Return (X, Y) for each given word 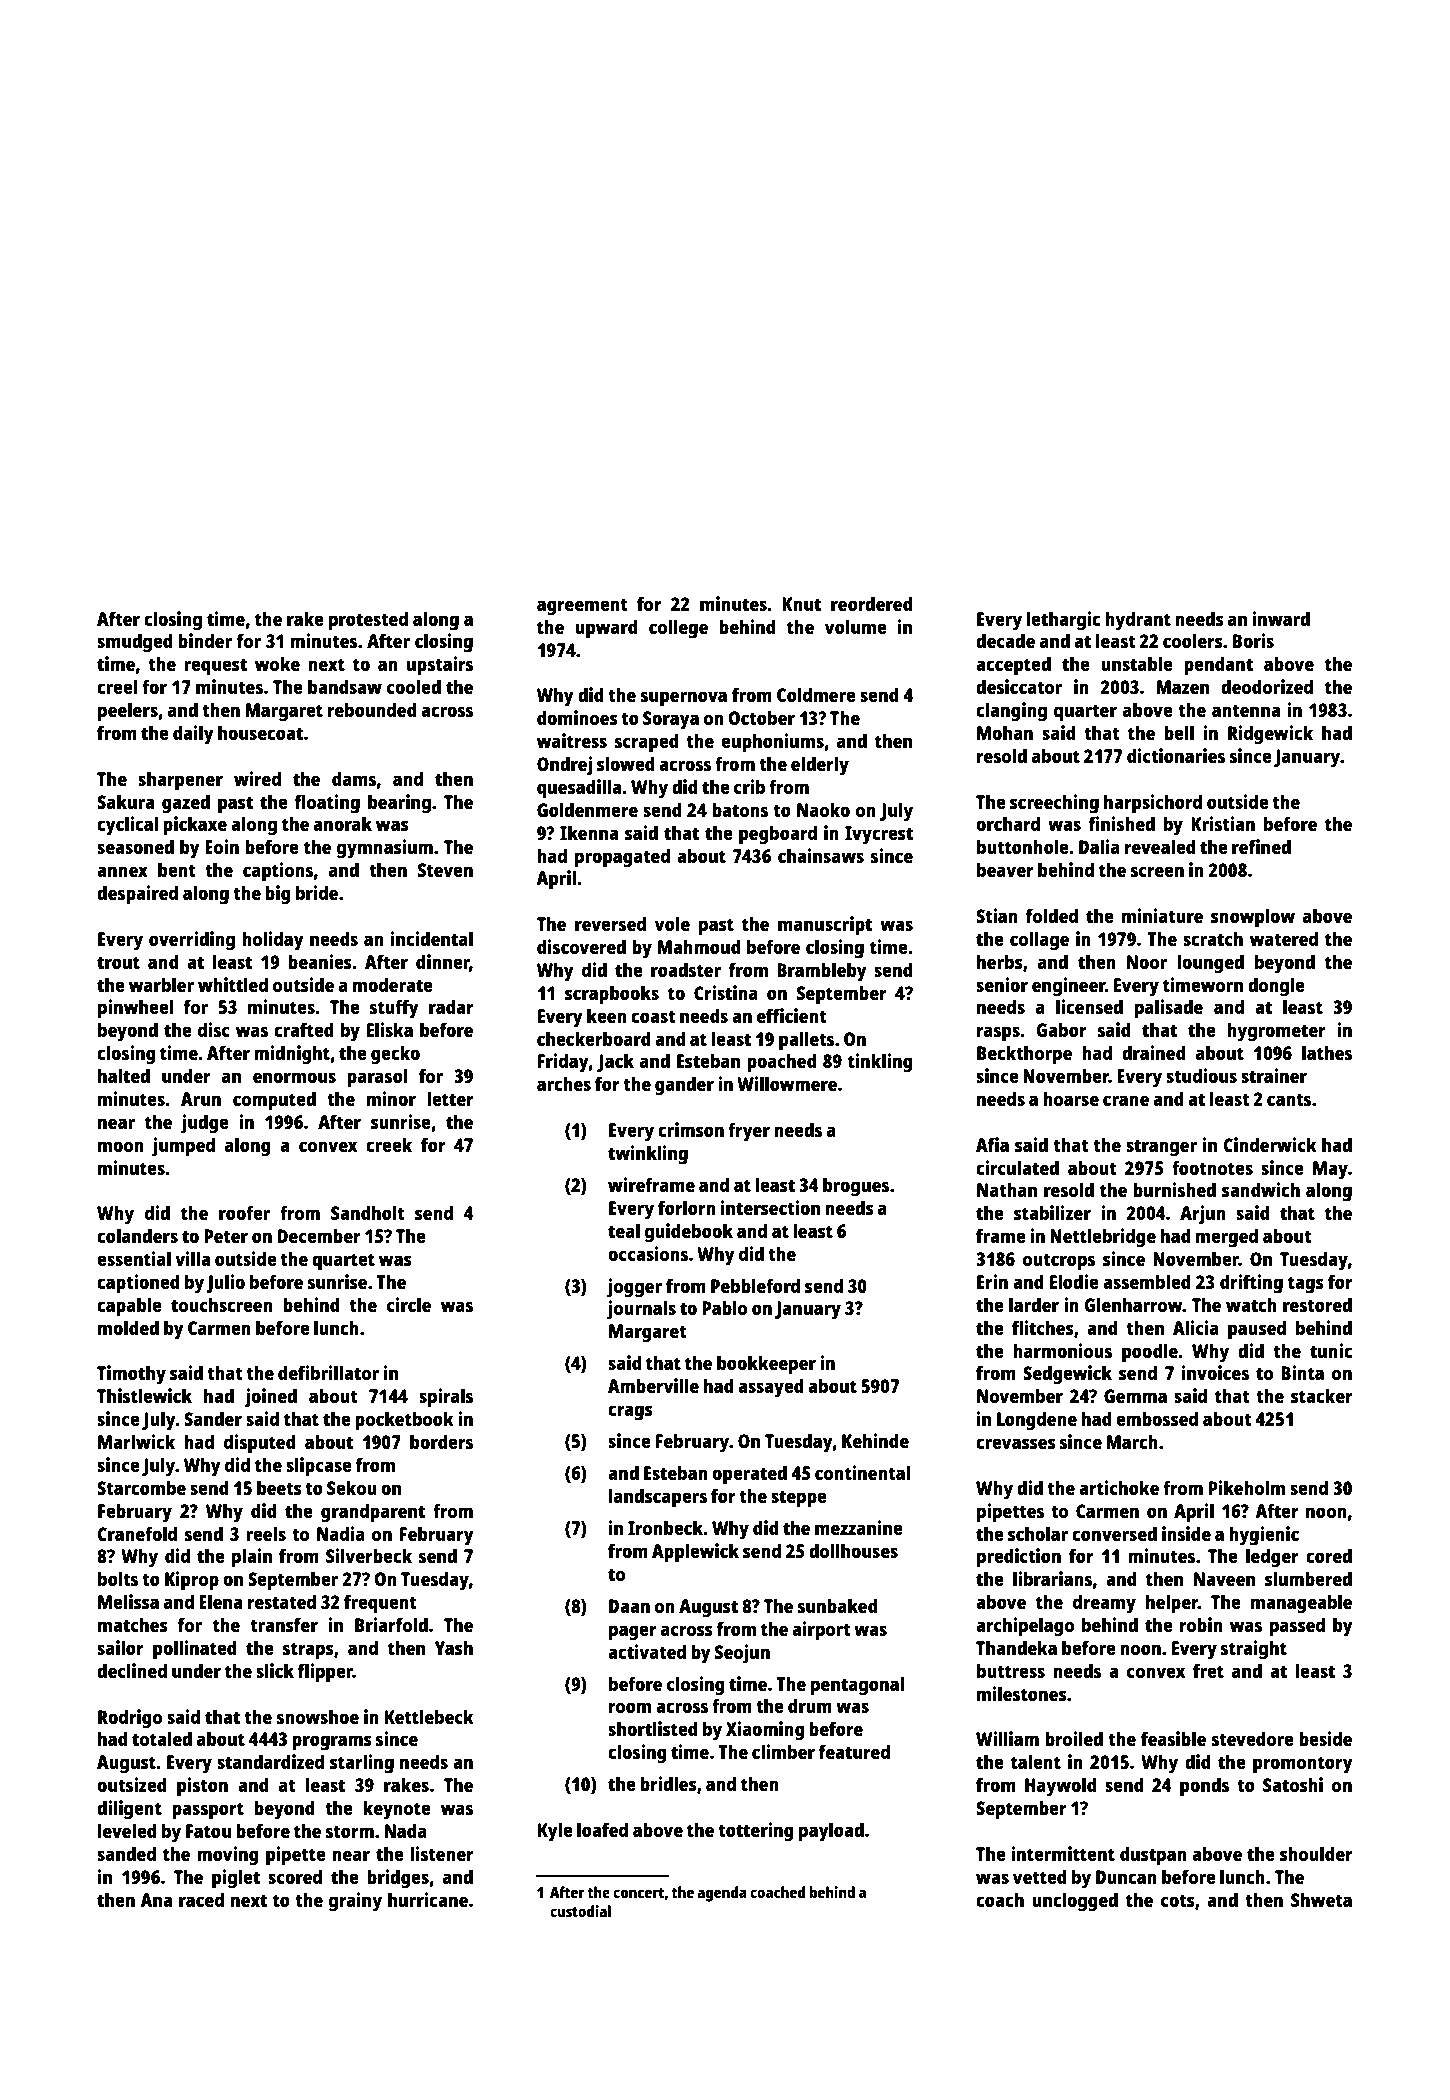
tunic (1331, 1350)
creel (117, 686)
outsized (131, 1784)
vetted (1039, 1876)
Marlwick (136, 1441)
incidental (432, 938)
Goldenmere (587, 809)
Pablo (724, 1307)
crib (749, 786)
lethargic (1063, 621)
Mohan (1005, 733)
